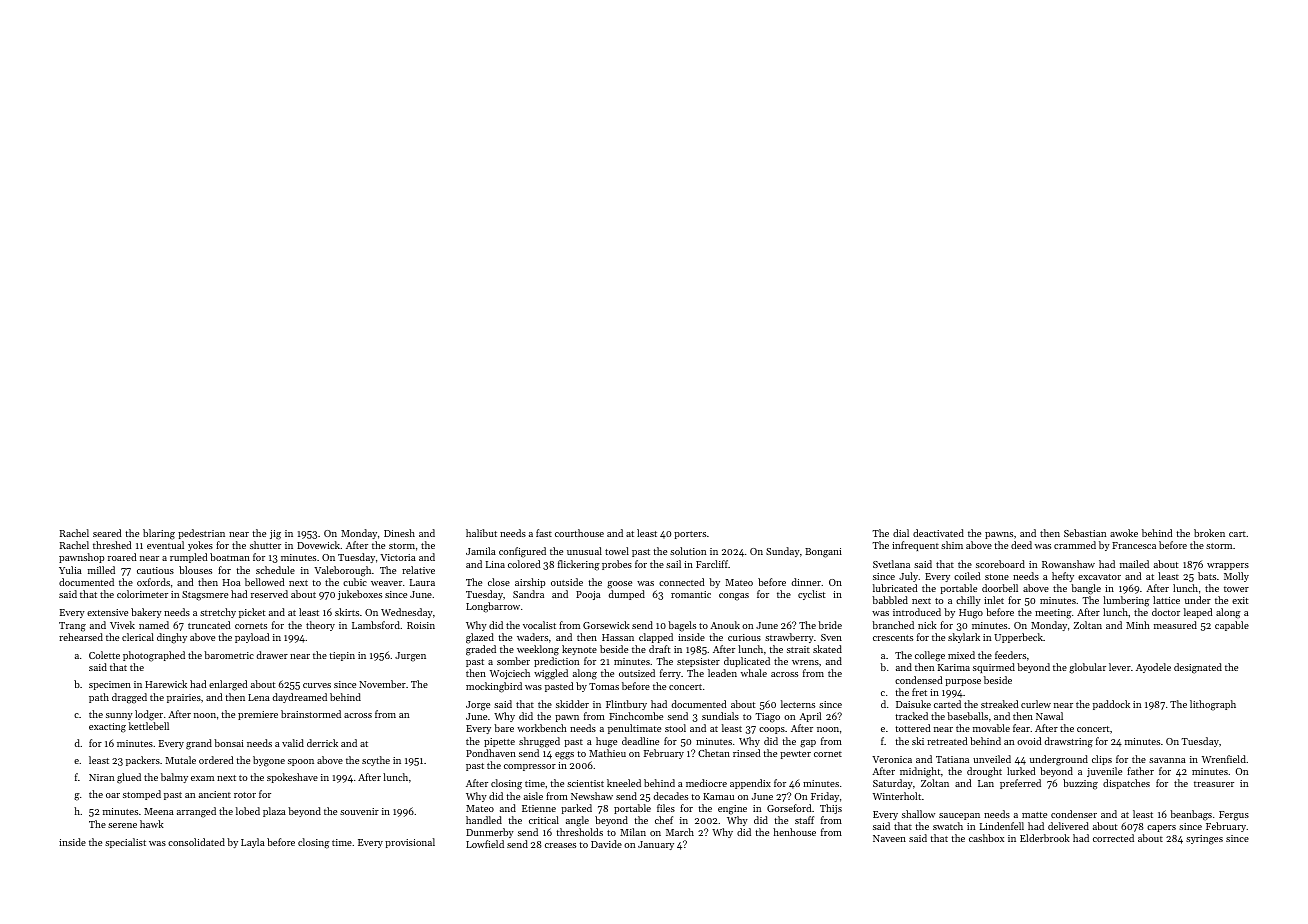  What do you see at coordinates (143, 761) in the screenshot?
I see `packers` at bounding box center [143, 761].
